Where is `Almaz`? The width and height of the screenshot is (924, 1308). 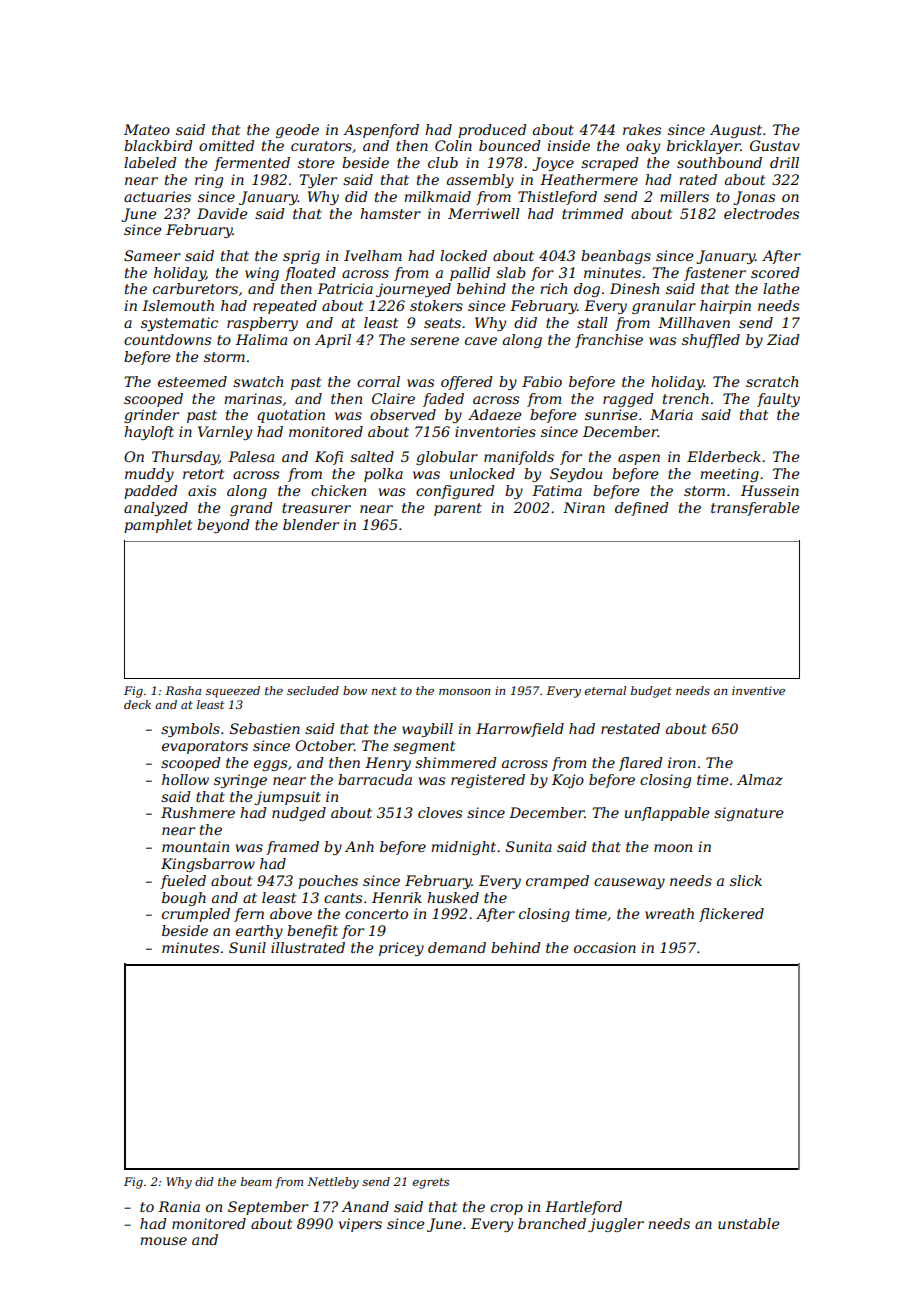
Almaz is located at coordinates (760, 780).
